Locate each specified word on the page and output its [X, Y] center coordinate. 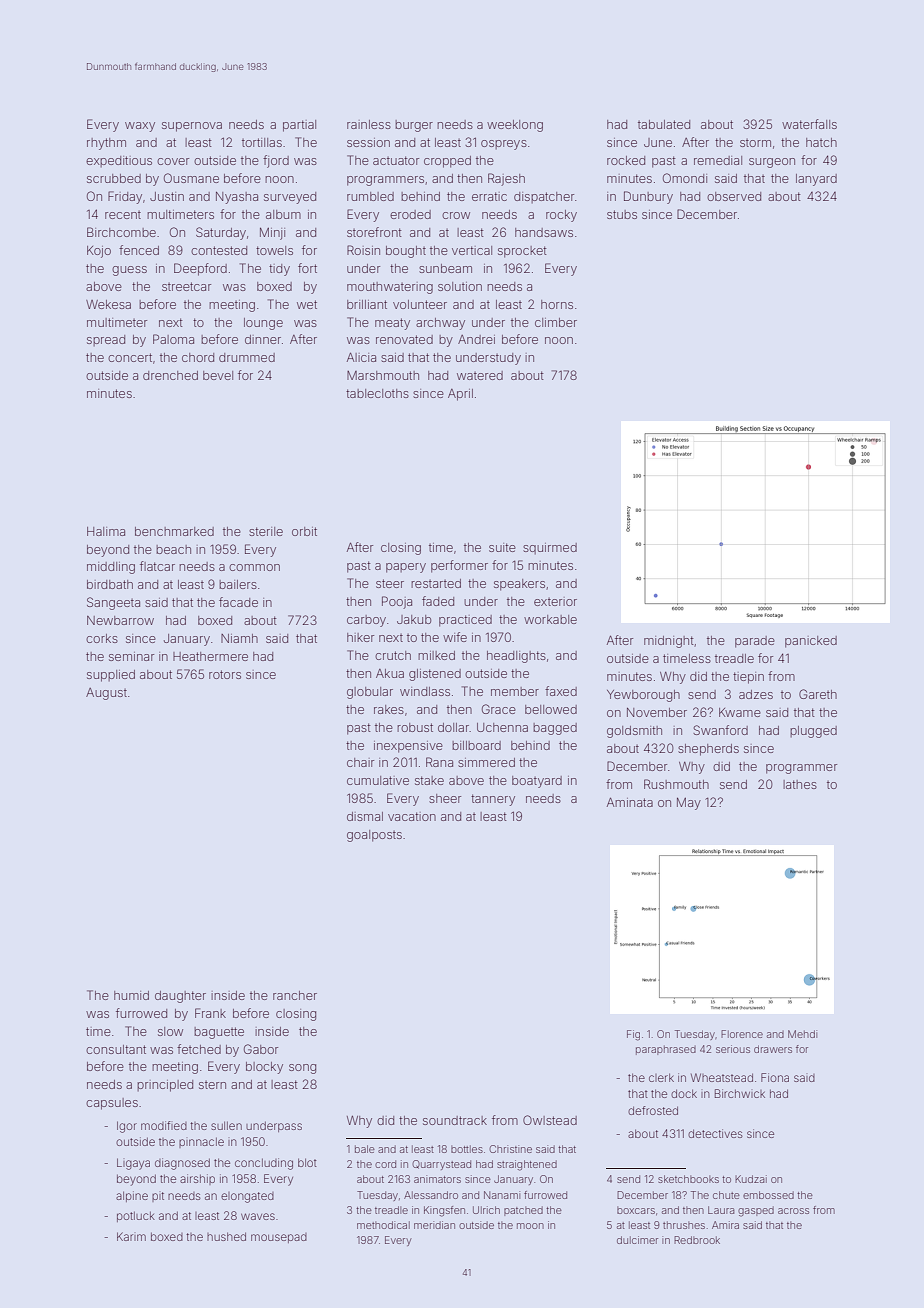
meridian [434, 1225]
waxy [140, 127]
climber [556, 322]
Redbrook [697, 1240]
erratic [489, 196]
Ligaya [133, 1164]
